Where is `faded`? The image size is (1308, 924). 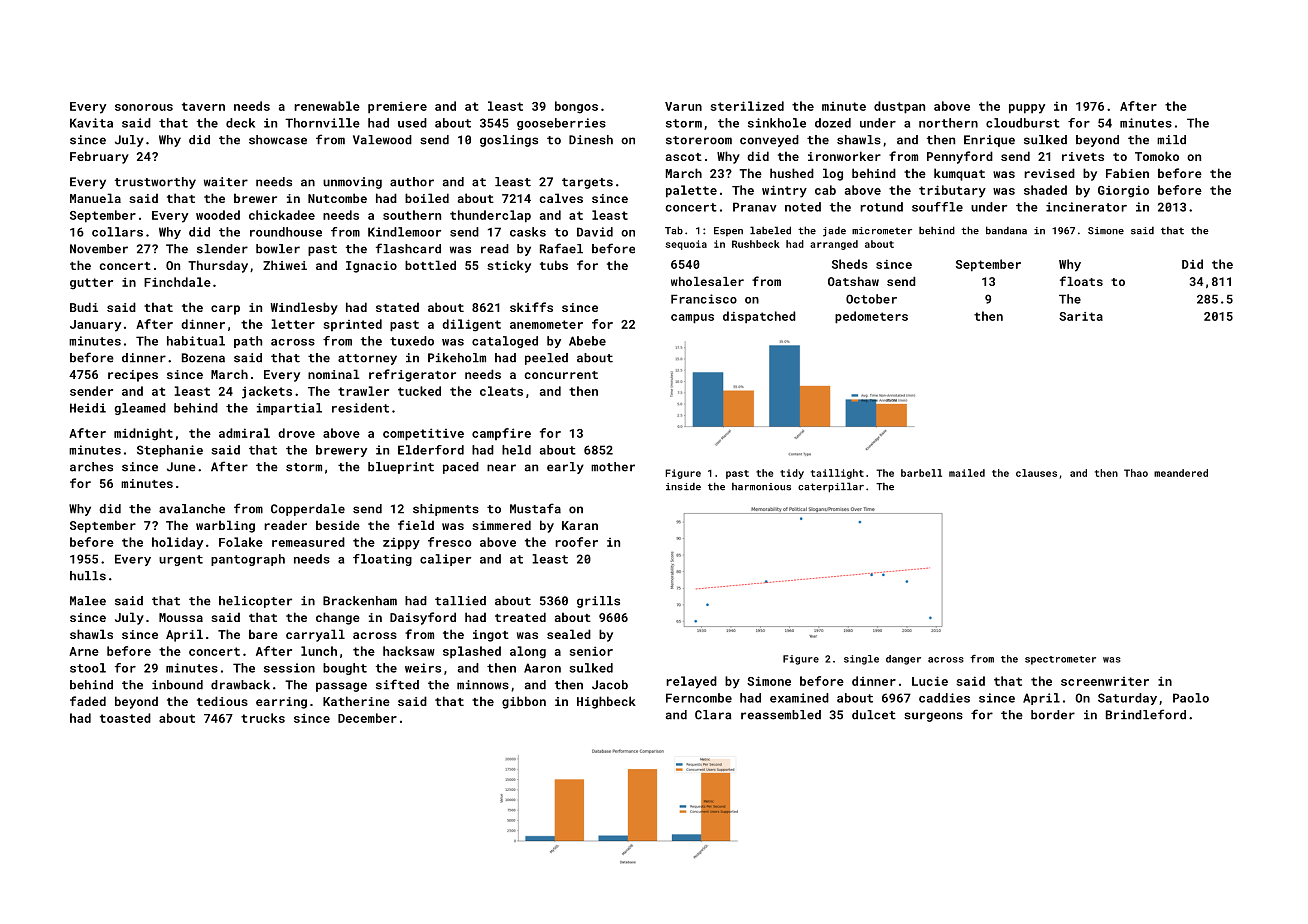 faded is located at coordinates (88, 701).
